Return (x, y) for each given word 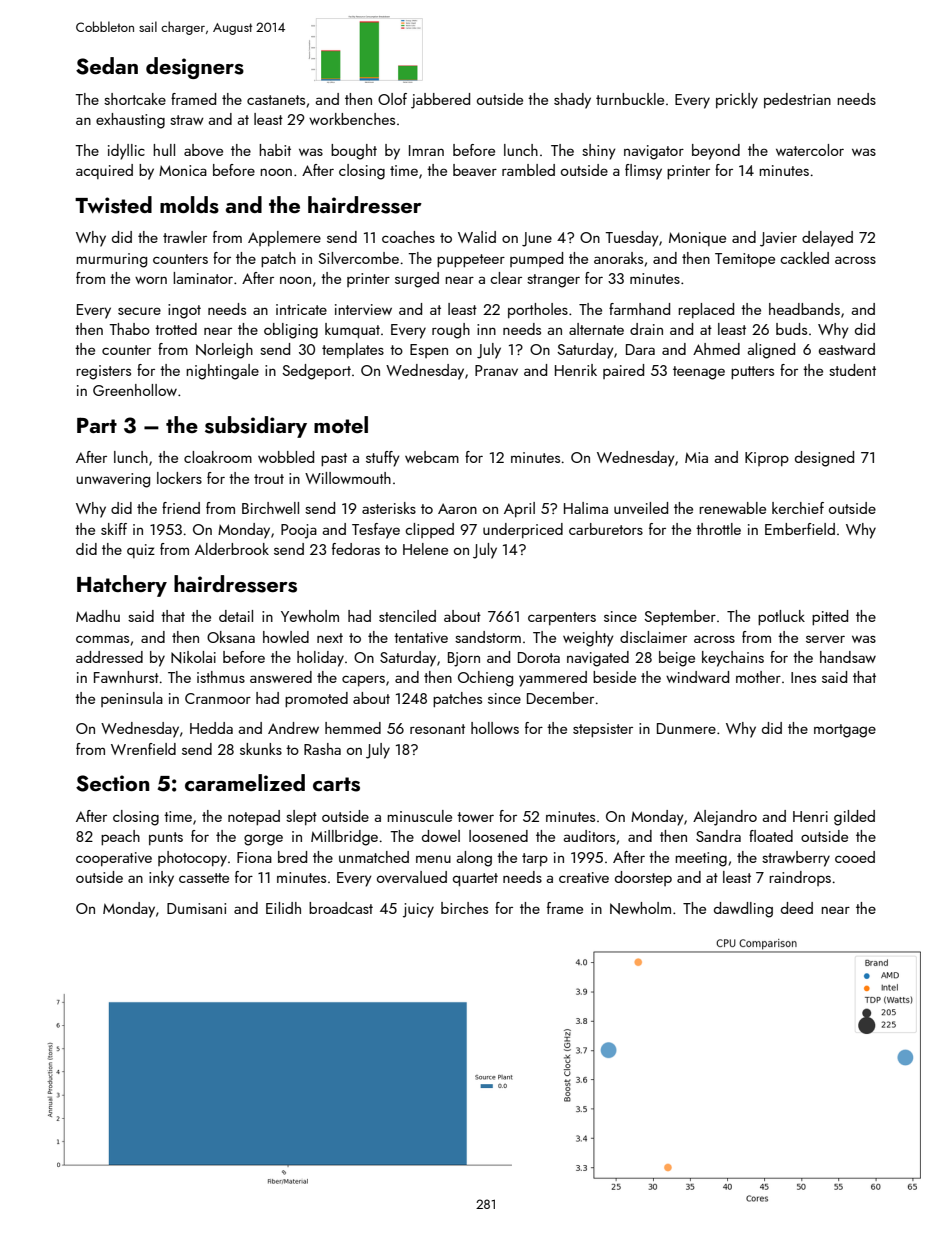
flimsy (643, 172)
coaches (408, 237)
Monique (697, 239)
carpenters (562, 618)
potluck (781, 617)
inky (161, 879)
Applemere (284, 238)
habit (275, 150)
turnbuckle (630, 99)
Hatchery (122, 586)
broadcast (341, 908)
